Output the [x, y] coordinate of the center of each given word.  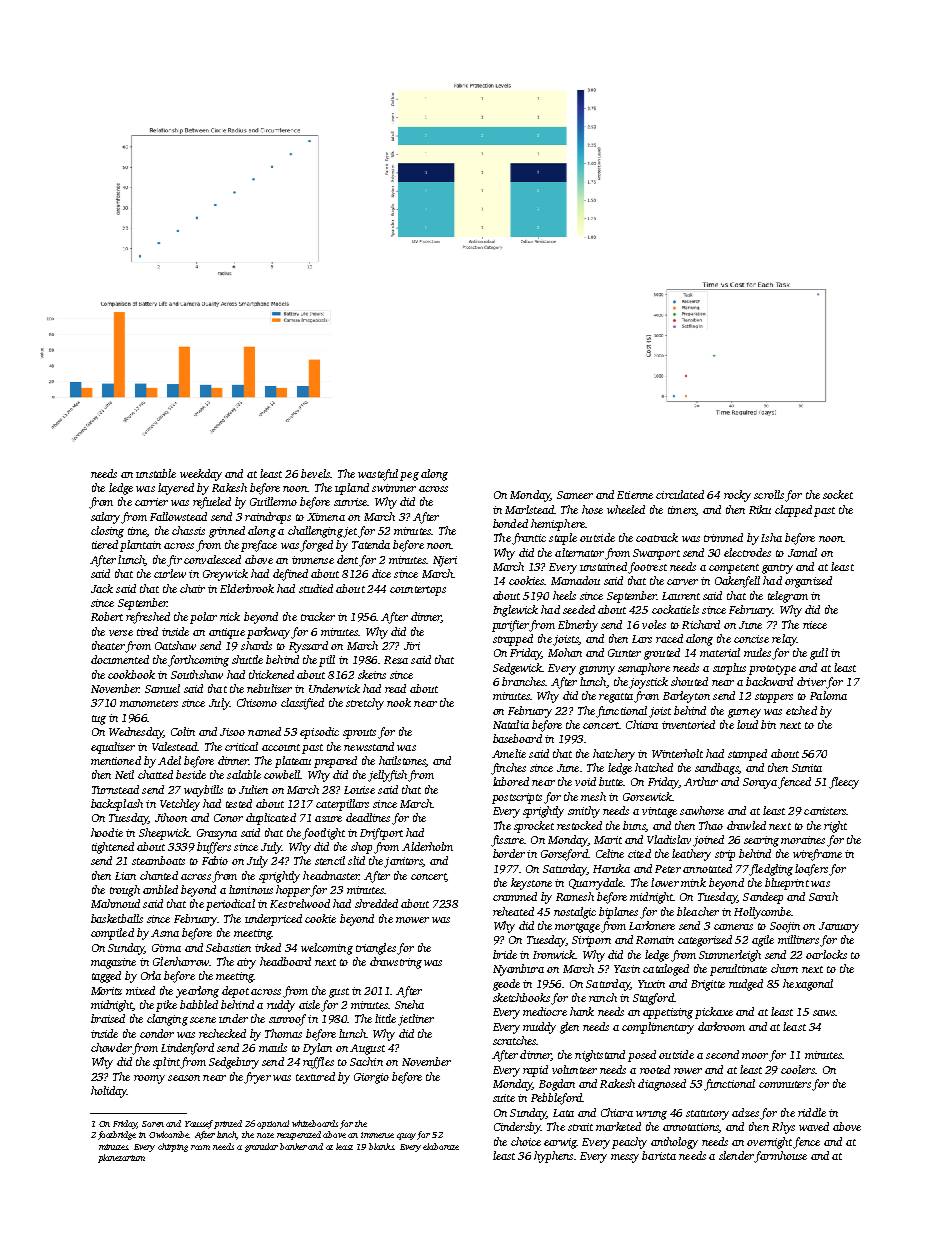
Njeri [445, 561]
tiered [105, 544]
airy [246, 963]
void [585, 781]
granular [261, 1147]
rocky [737, 496]
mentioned [116, 760]
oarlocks [826, 954]
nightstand [600, 1056]
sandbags [716, 769]
